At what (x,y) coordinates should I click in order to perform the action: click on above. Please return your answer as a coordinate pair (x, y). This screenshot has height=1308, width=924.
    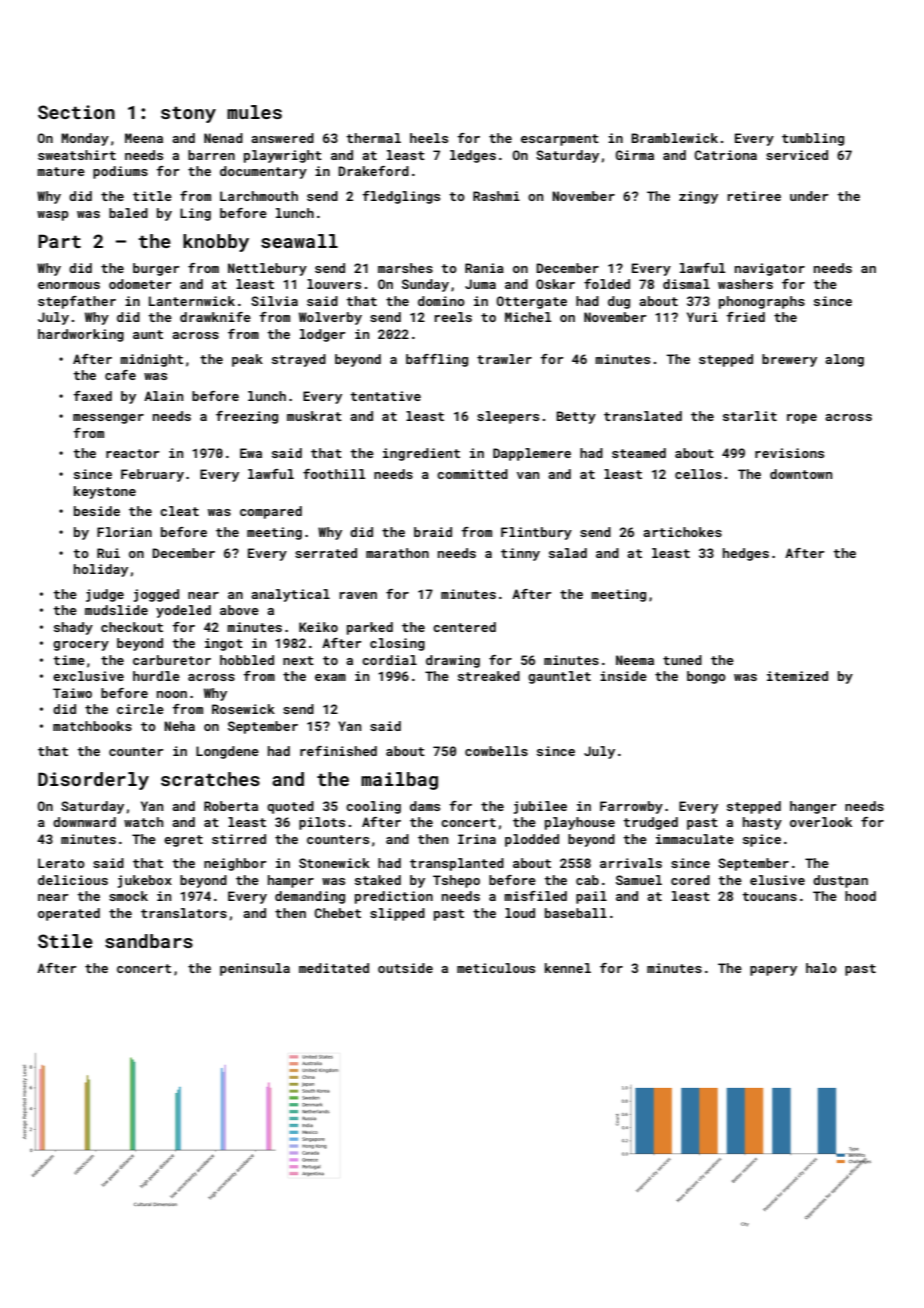
    Looking at the image, I should click on (239, 610).
